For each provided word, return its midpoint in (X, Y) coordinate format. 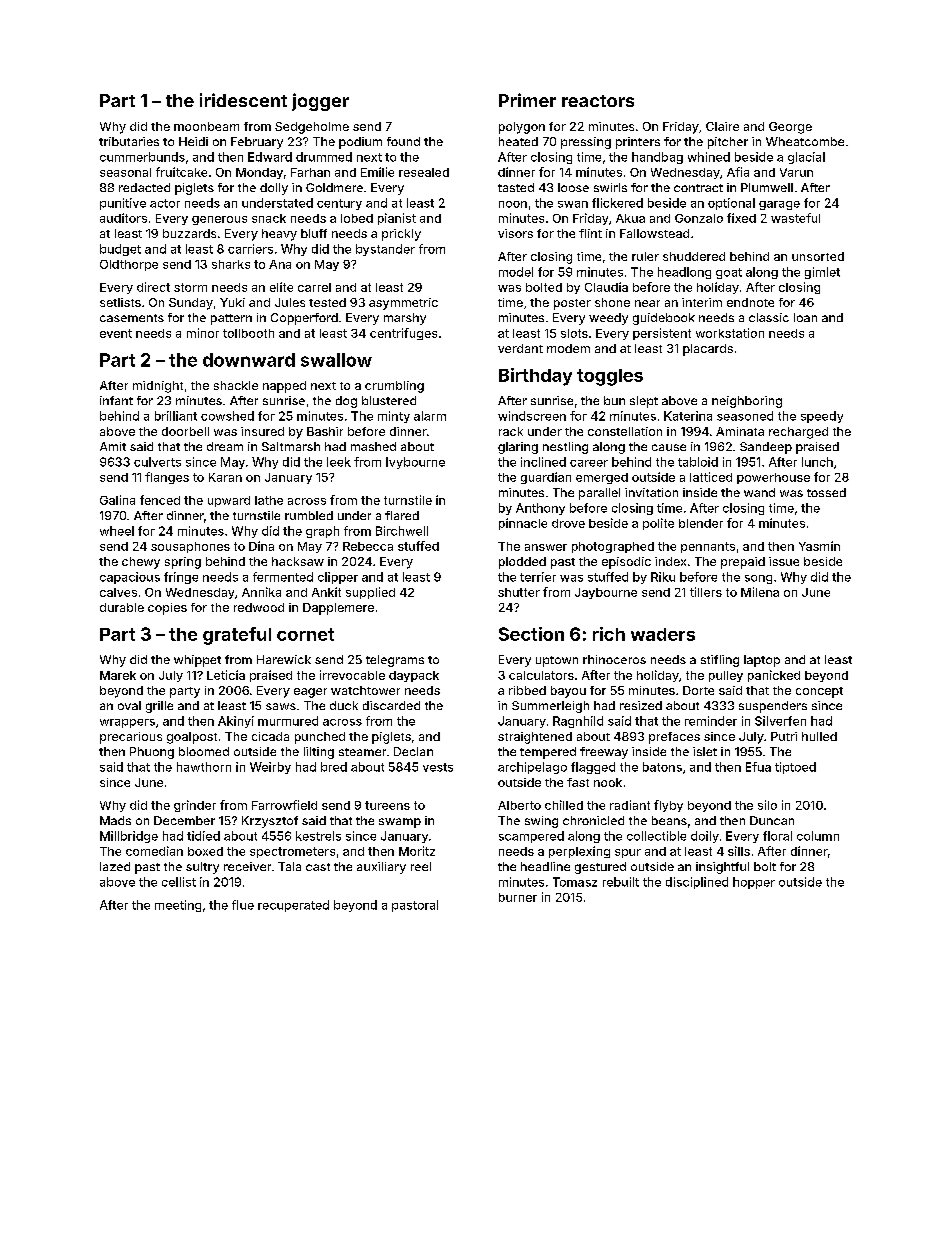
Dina (261, 546)
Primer (527, 100)
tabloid (698, 462)
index (670, 561)
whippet (197, 661)
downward (249, 360)
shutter (519, 592)
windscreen (532, 416)
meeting (178, 906)
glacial (806, 158)
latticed (711, 477)
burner (518, 897)
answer (546, 547)
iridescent (243, 100)
